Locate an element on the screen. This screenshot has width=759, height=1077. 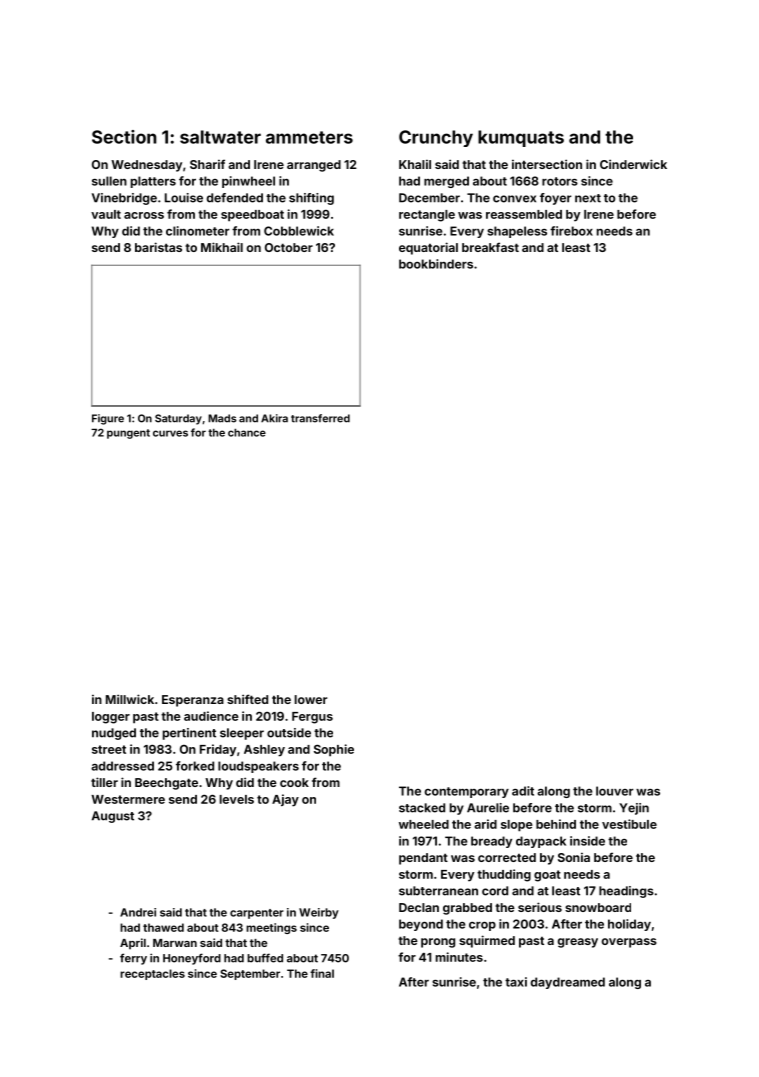
Sophie is located at coordinates (334, 750).
